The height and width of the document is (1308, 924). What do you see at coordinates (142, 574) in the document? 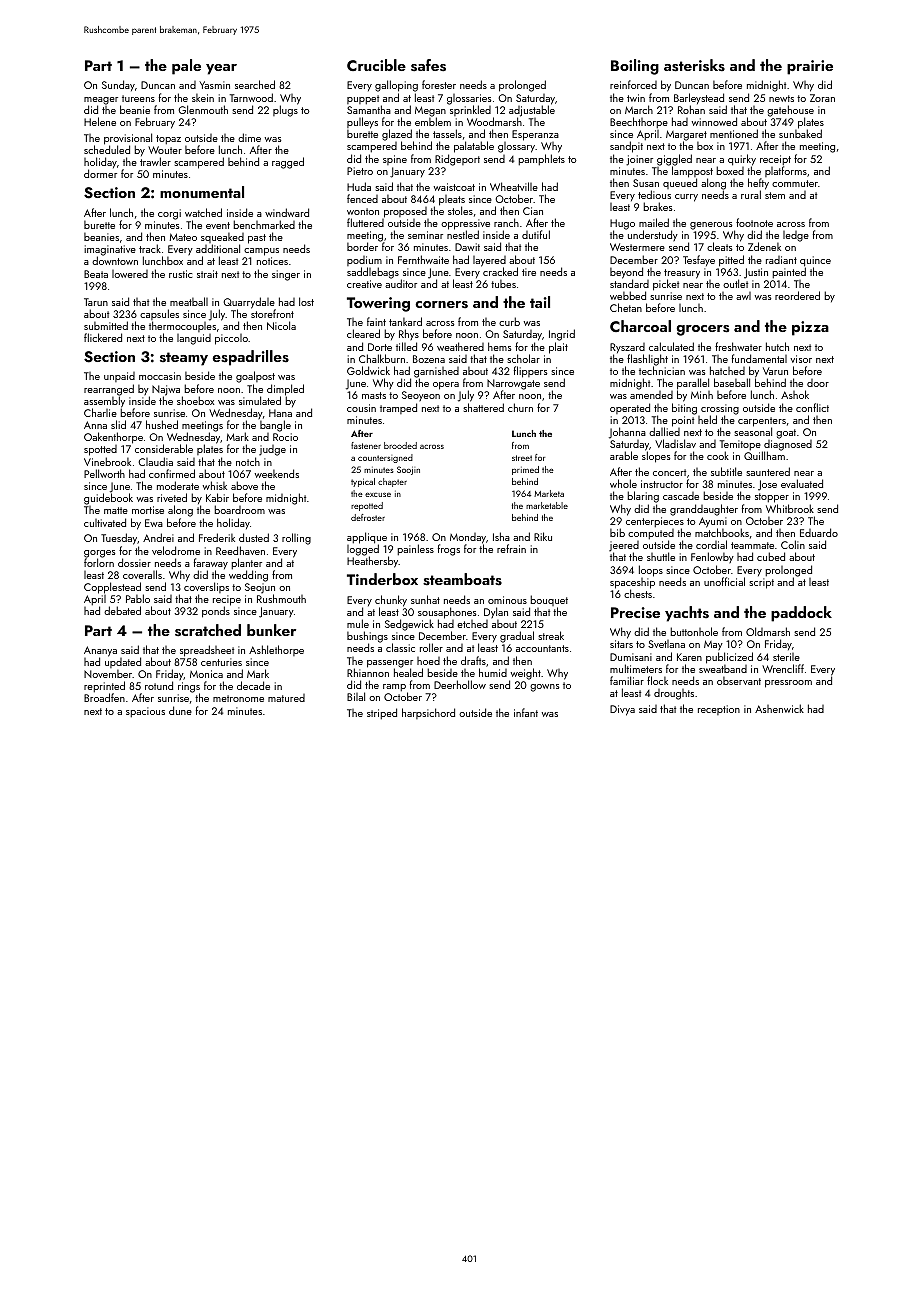
I see `coveralls` at bounding box center [142, 574].
